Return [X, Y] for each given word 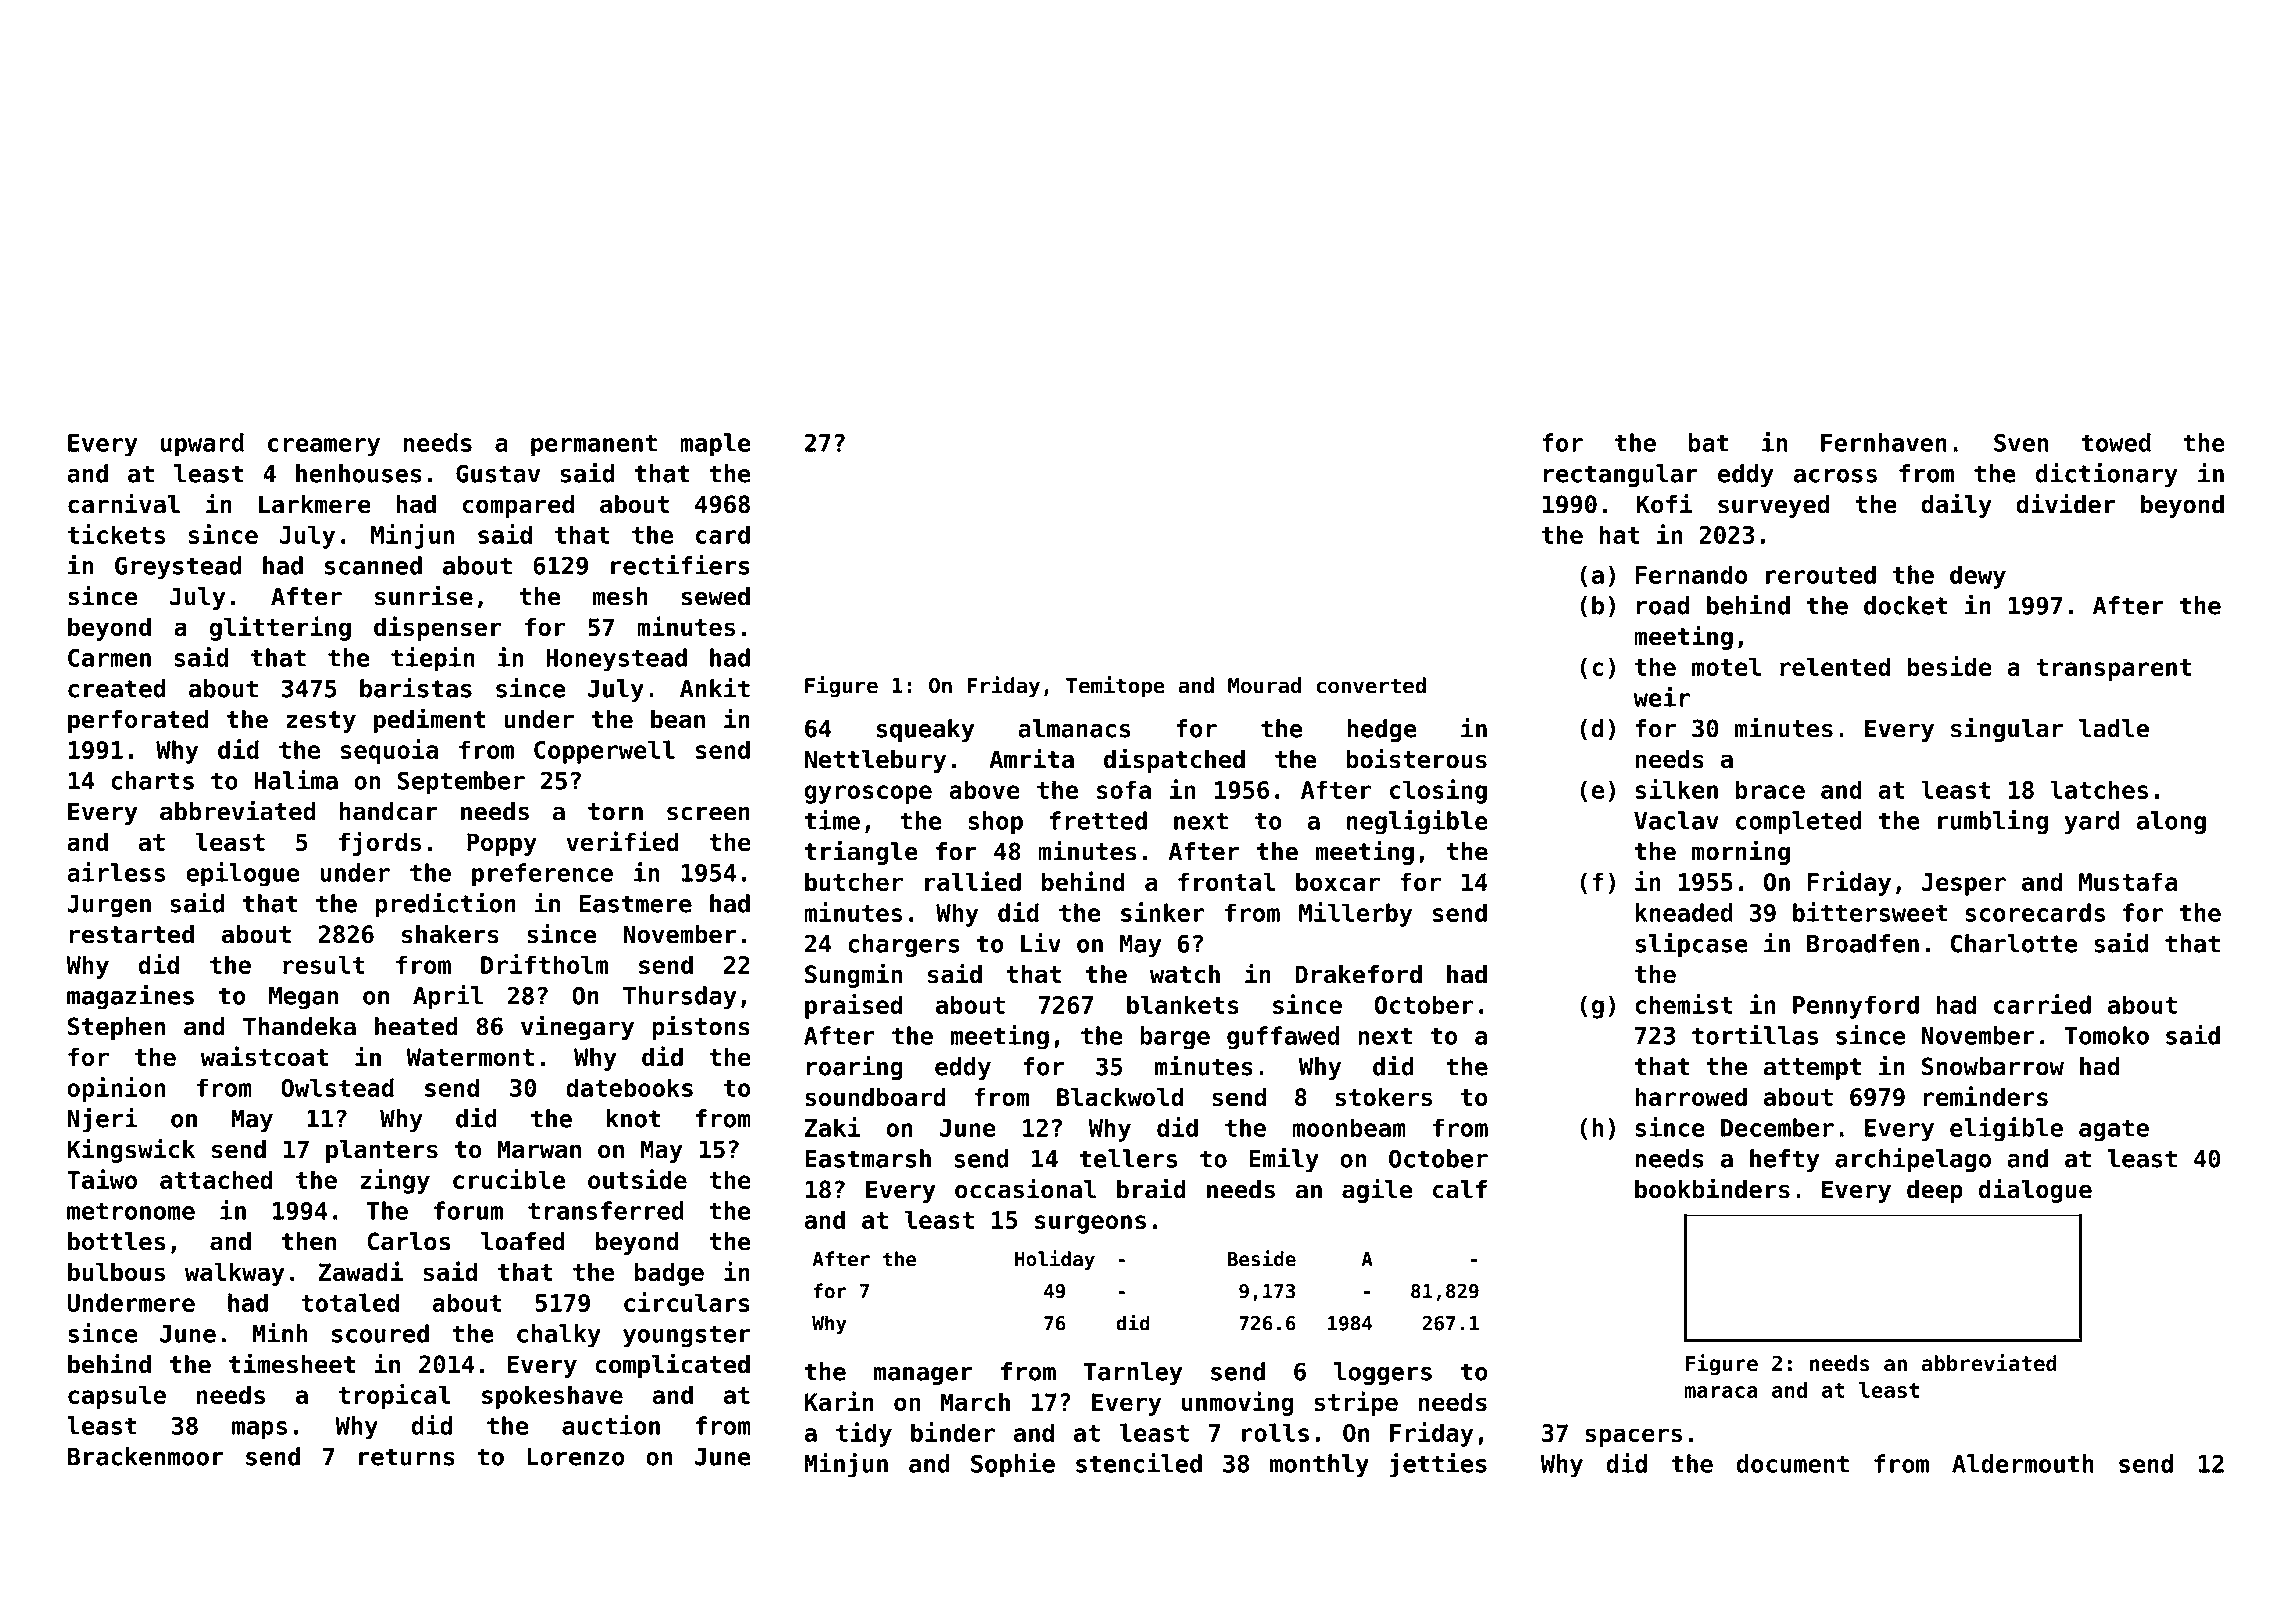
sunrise [424, 595]
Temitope [1115, 687]
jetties [1438, 1465]
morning [1741, 852]
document [1793, 1463]
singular [2007, 729]
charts [152, 780]
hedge [1382, 730]
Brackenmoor [146, 1456]
